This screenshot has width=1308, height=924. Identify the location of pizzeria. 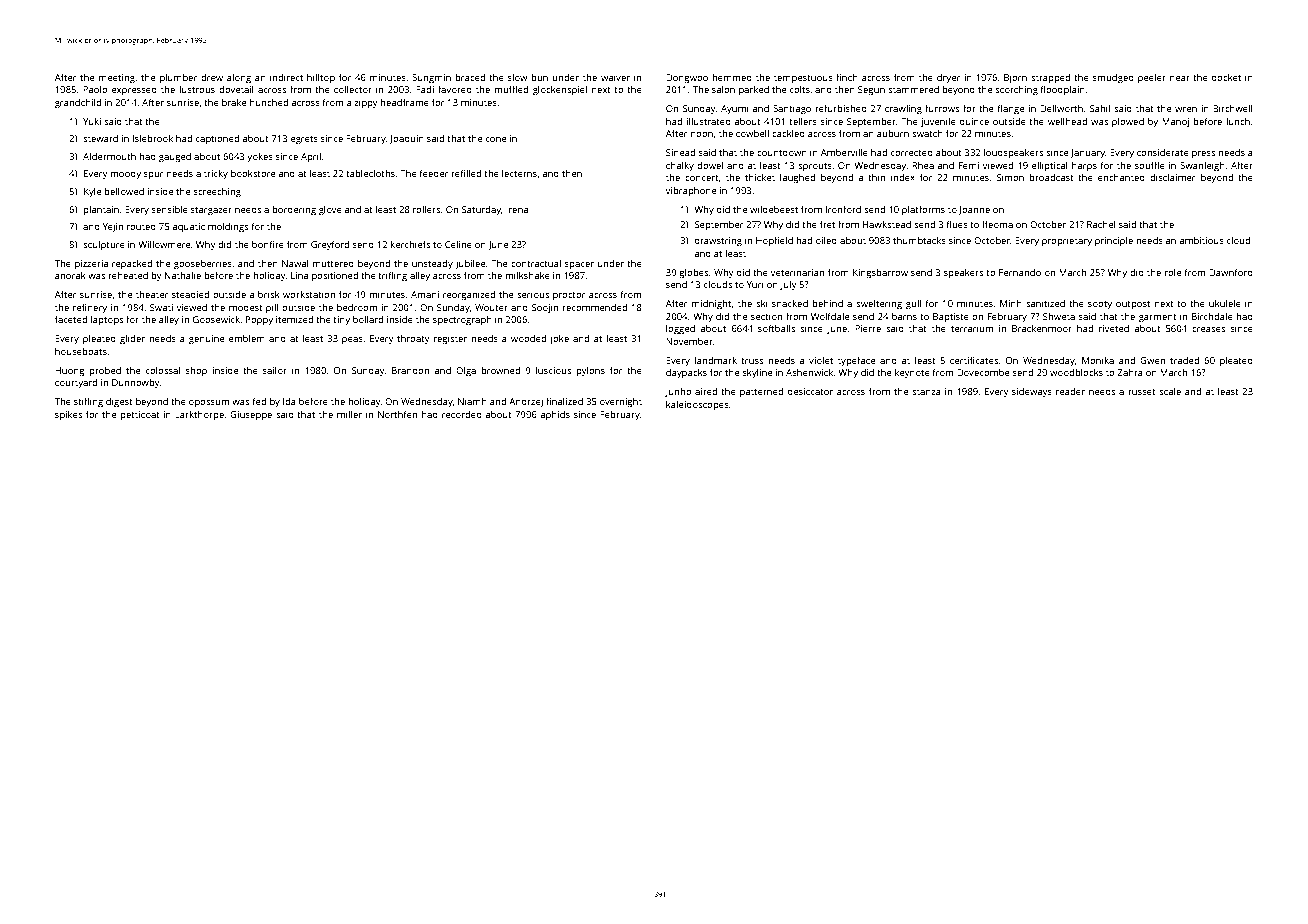
(91, 264).
